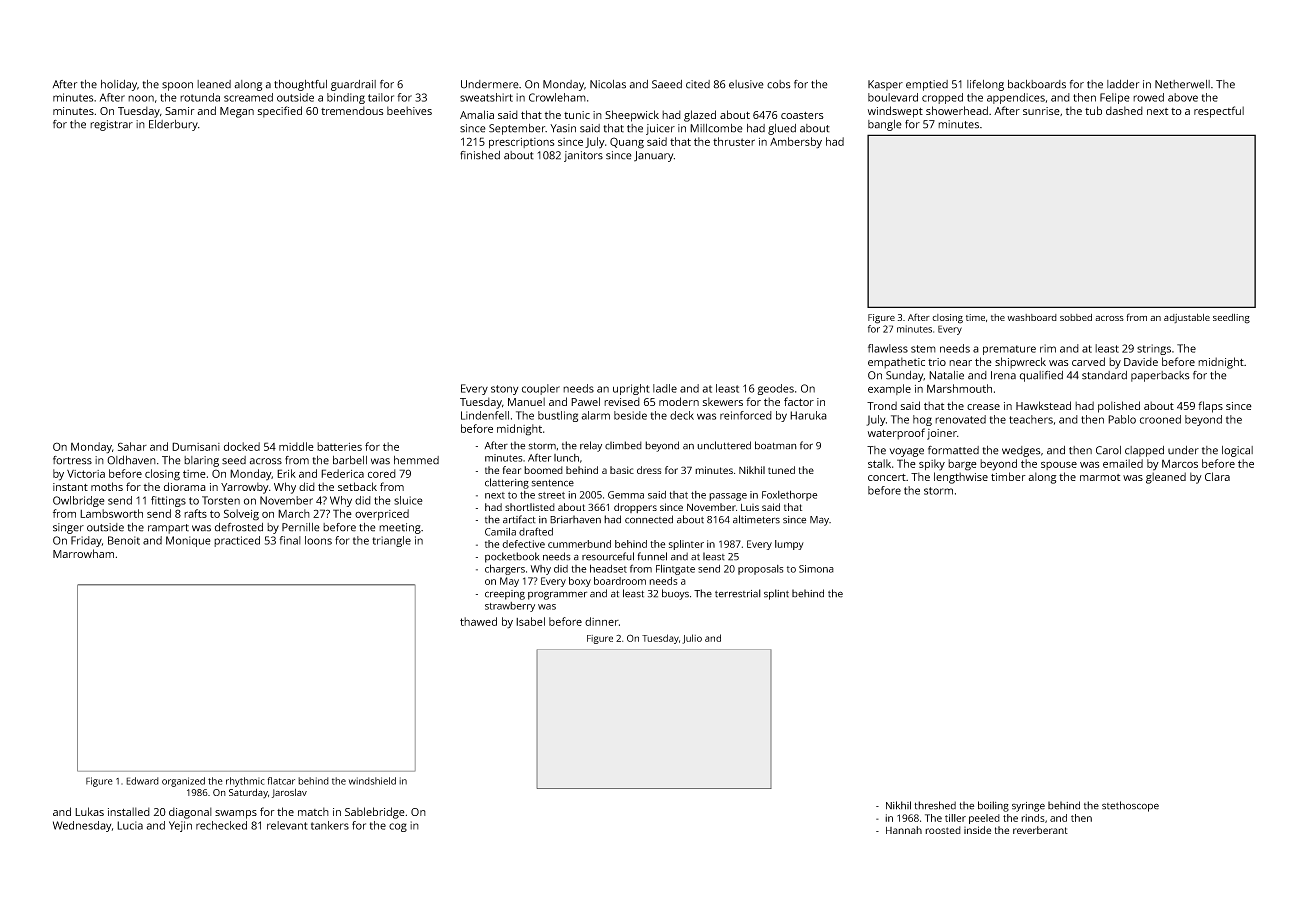  What do you see at coordinates (558, 416) in the document?
I see `bustling` at bounding box center [558, 416].
